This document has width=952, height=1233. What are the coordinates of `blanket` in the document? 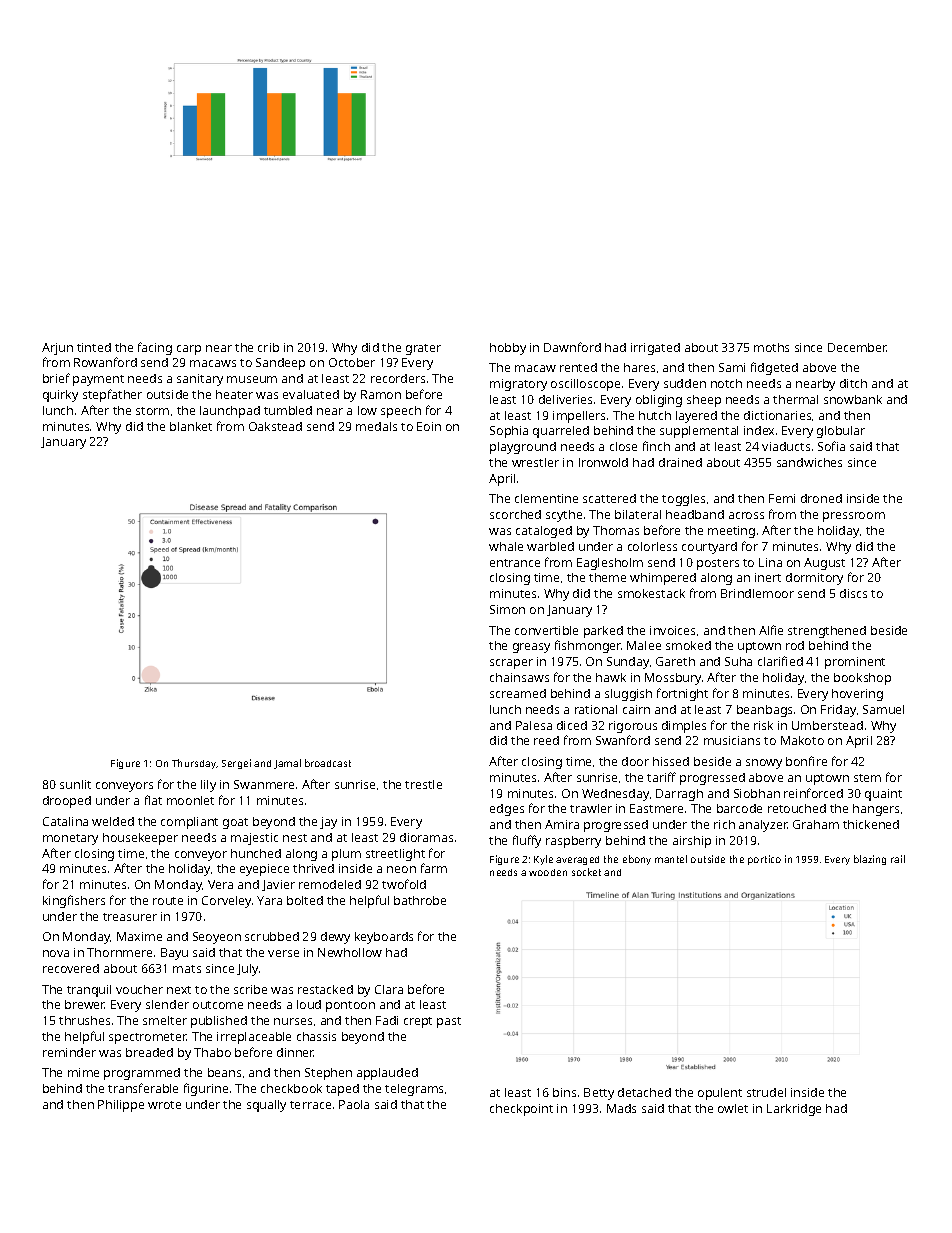 It's located at (191, 426).
